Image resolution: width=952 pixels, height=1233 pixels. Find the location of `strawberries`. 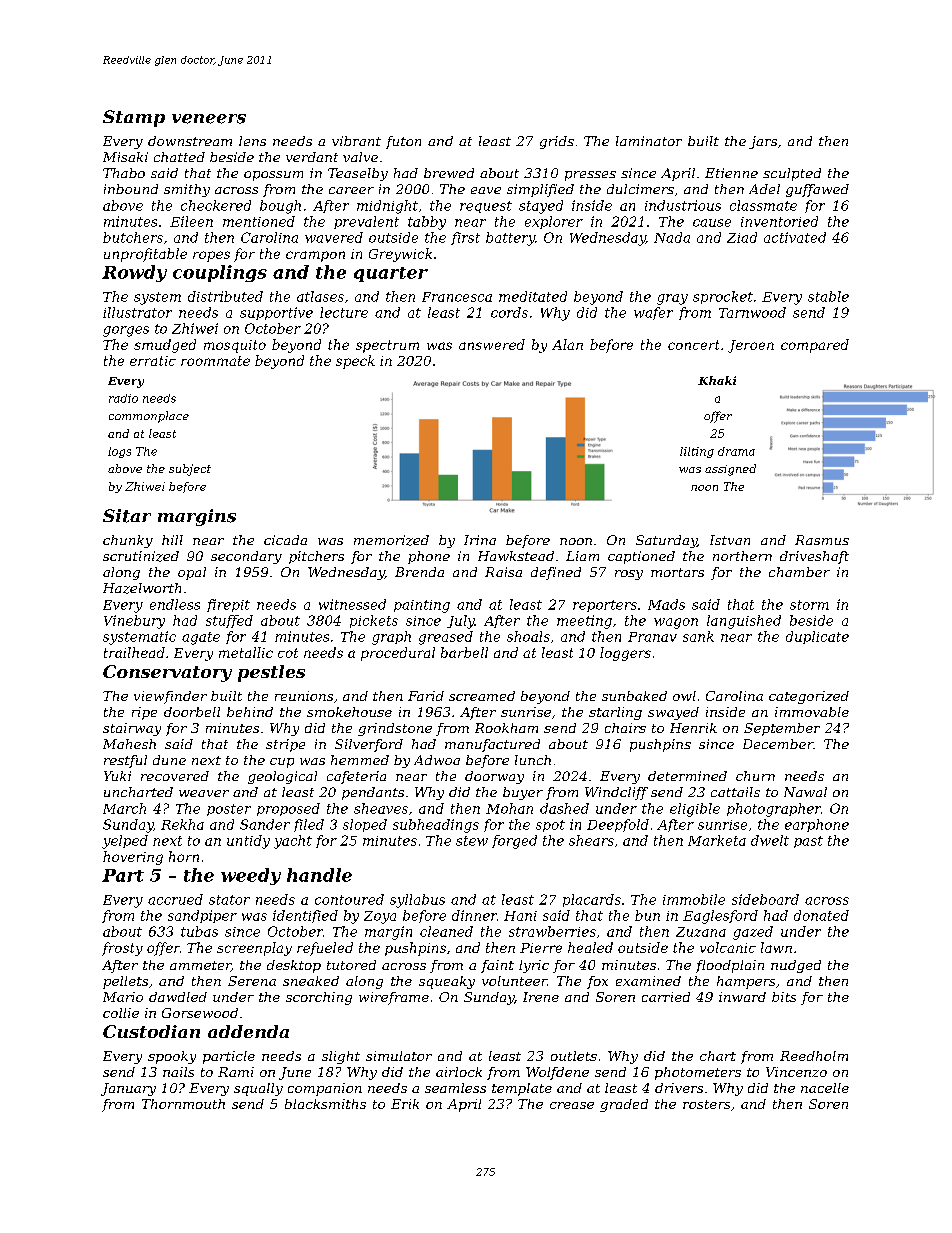

strawberries is located at coordinates (552, 931).
